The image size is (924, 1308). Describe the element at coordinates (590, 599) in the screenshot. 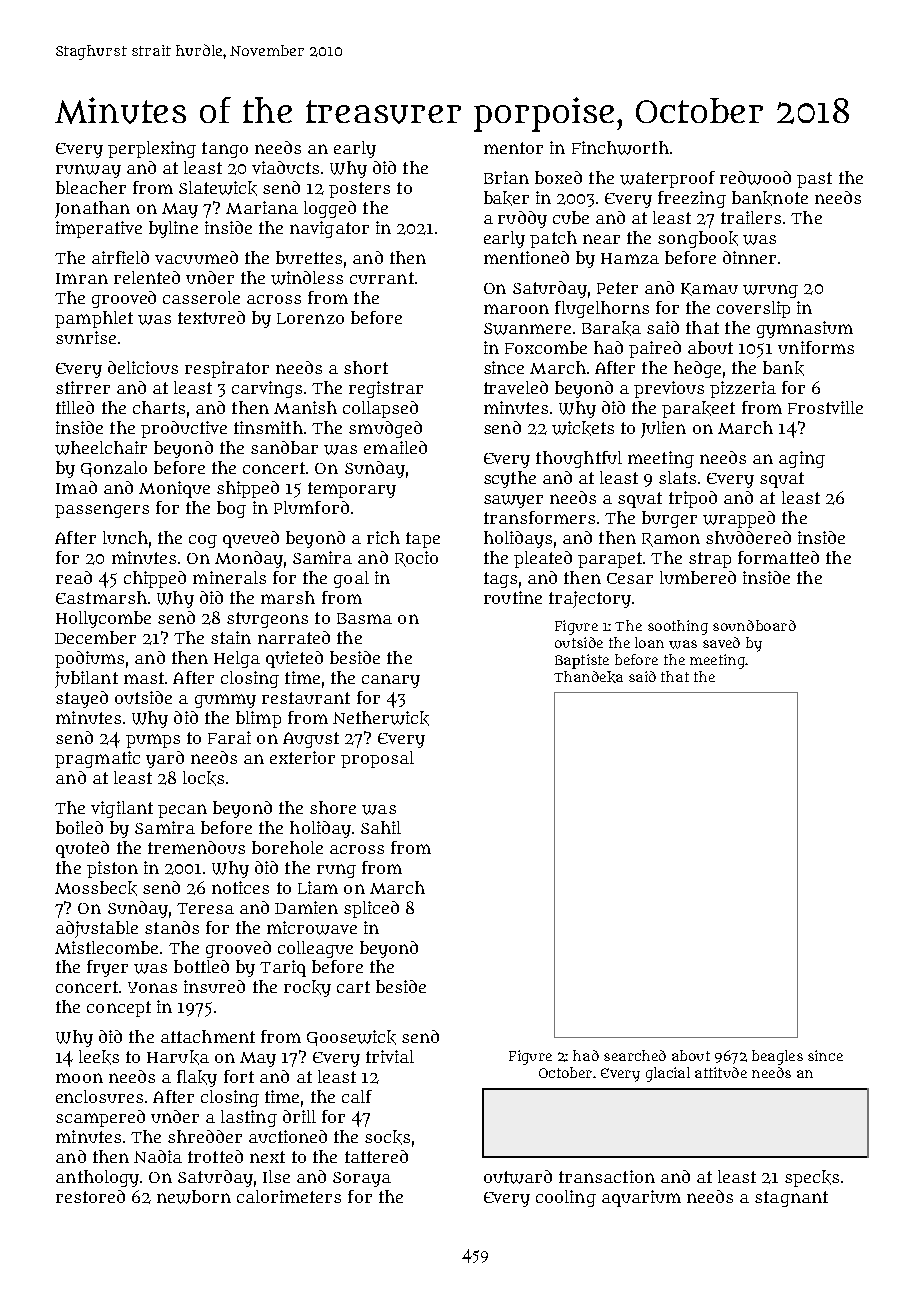

I see `trajectory` at that location.
